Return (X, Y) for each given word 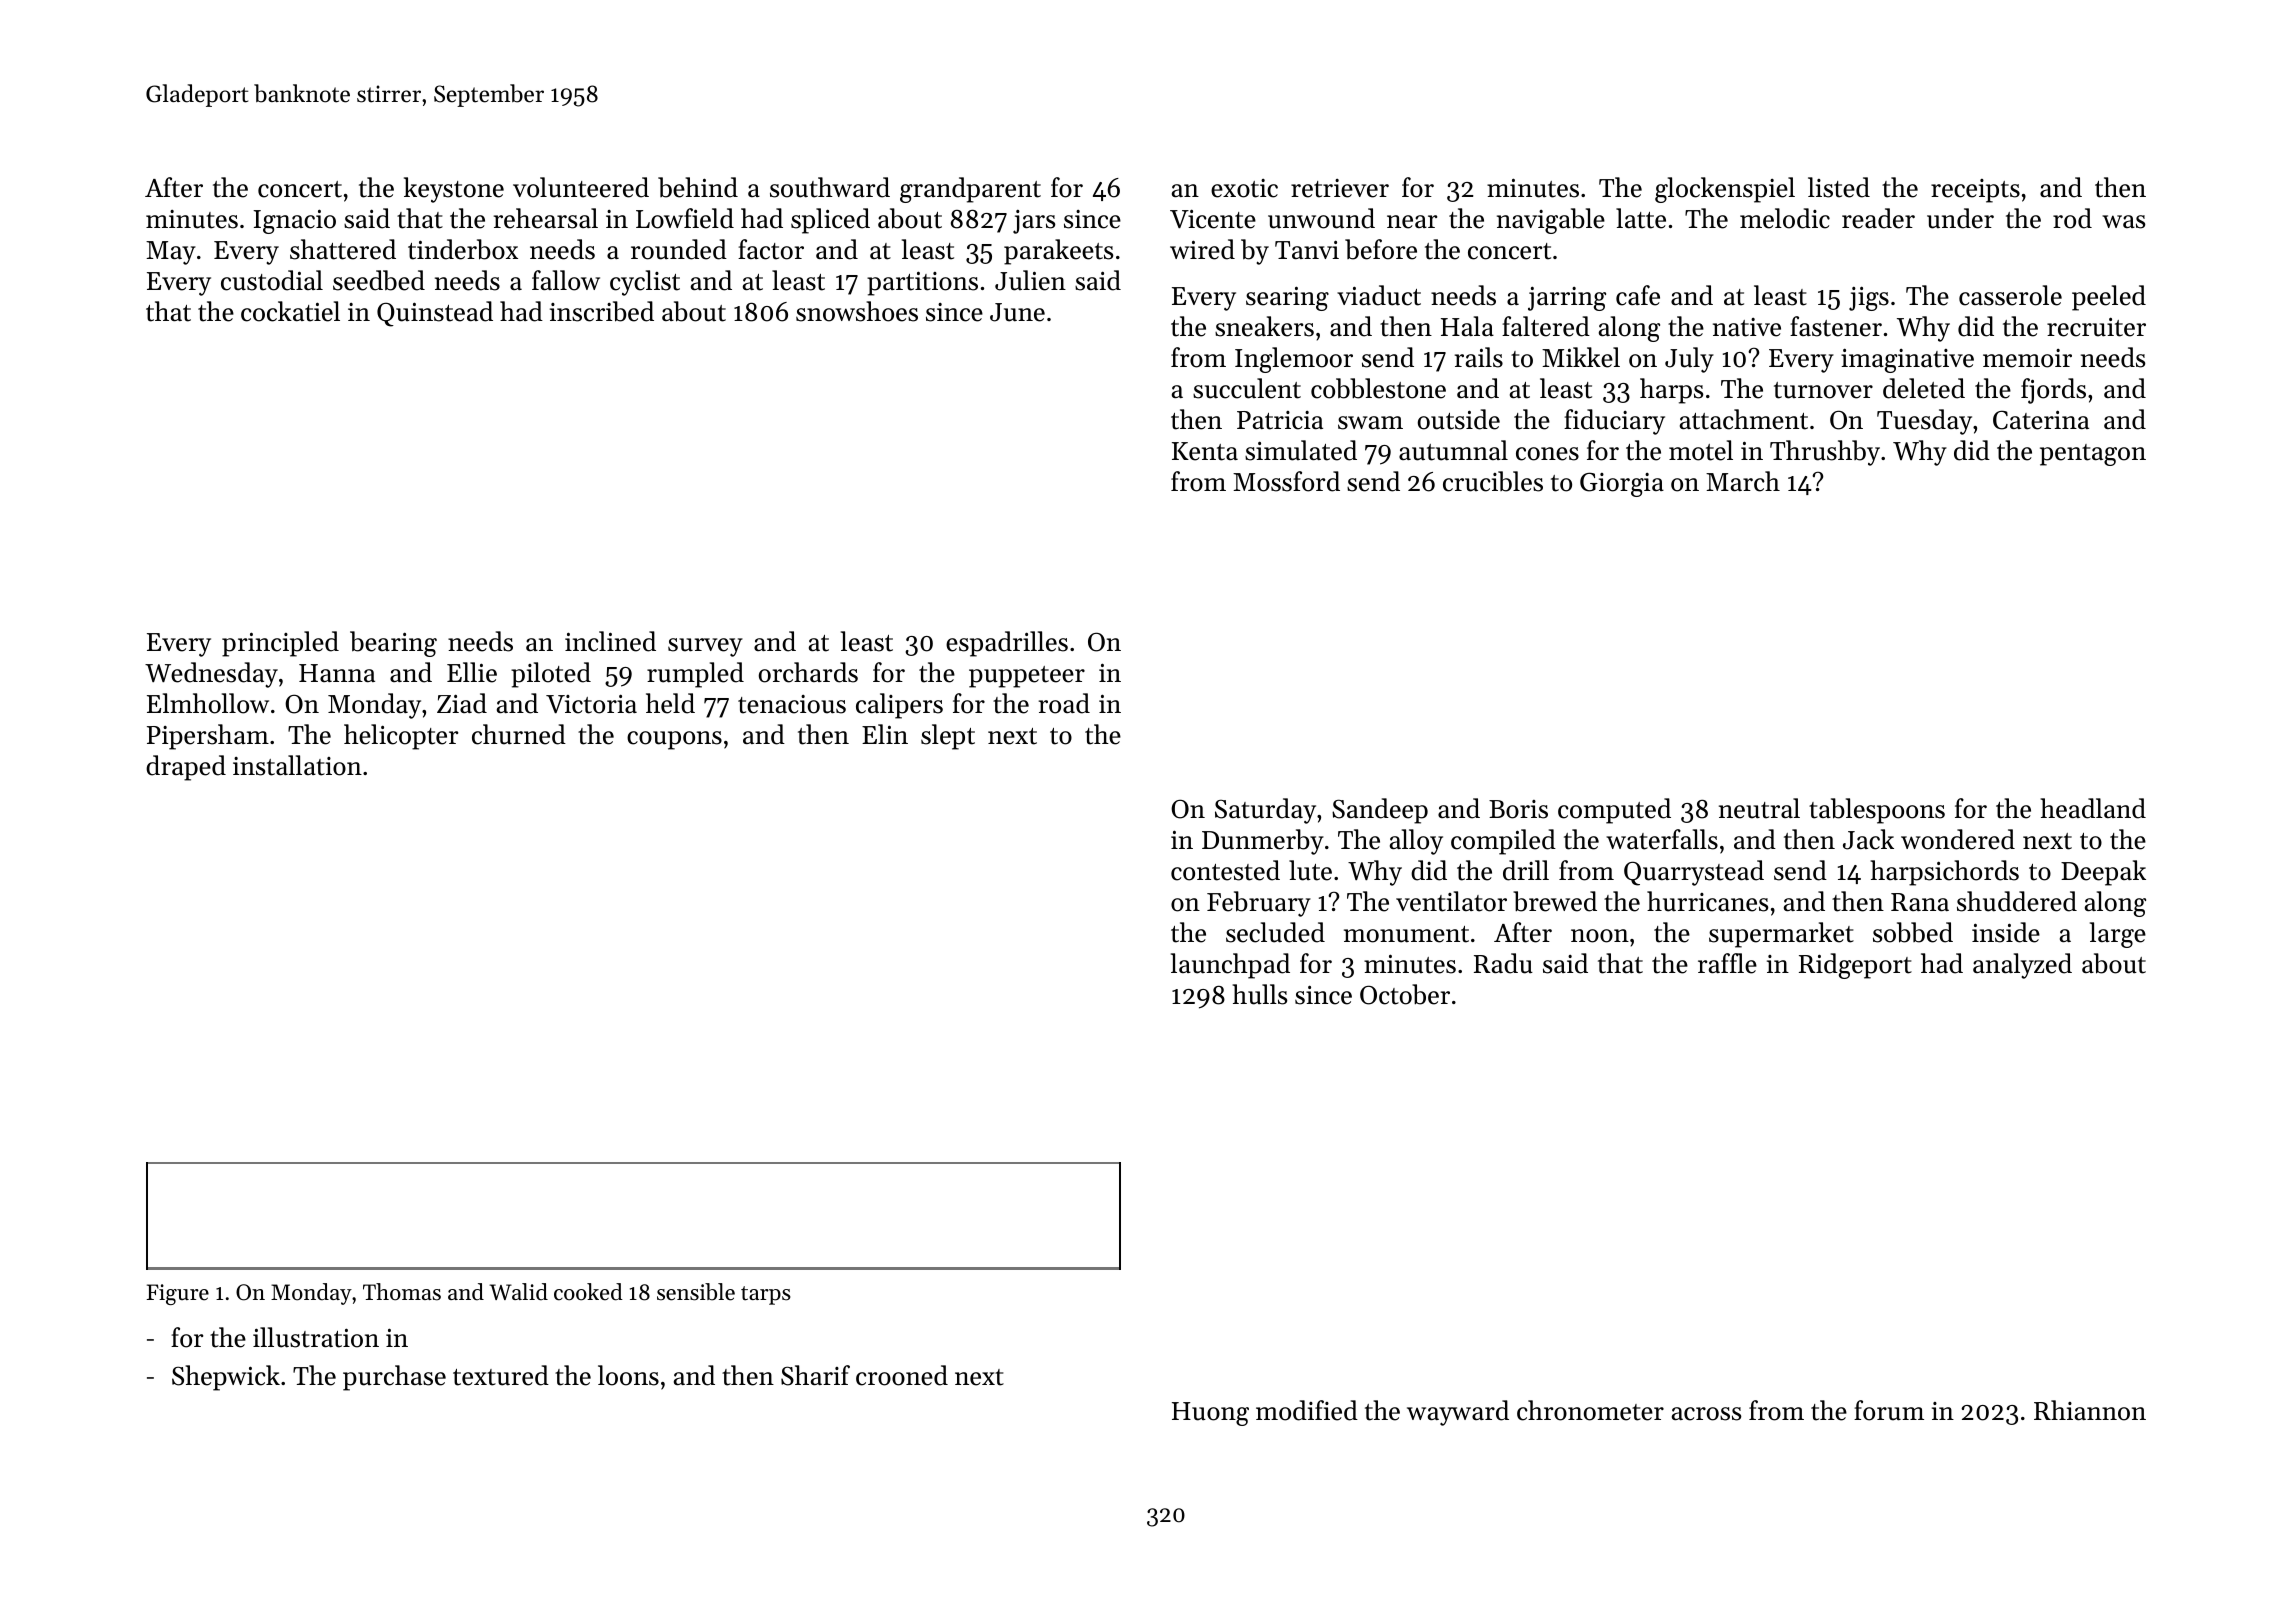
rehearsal (546, 218)
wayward (1458, 1413)
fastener (1836, 326)
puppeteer (1027, 677)
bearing (393, 644)
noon (1600, 936)
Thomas (402, 1292)
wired (1202, 249)
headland (2093, 808)
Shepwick (226, 1378)
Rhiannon (2090, 1410)
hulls (1260, 994)
